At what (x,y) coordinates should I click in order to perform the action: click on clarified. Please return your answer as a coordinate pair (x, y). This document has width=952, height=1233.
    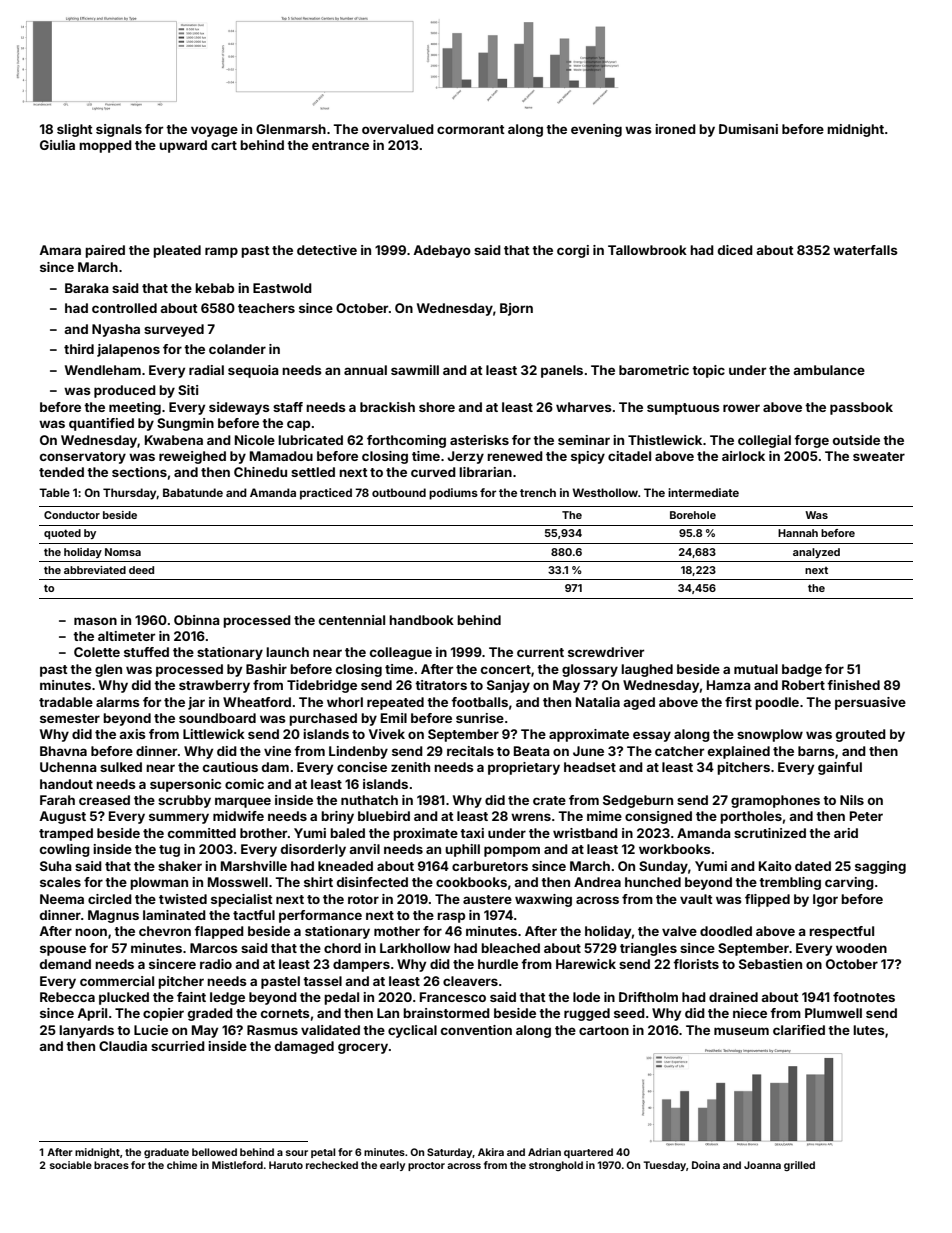
    Looking at the image, I should click on (799, 1030).
